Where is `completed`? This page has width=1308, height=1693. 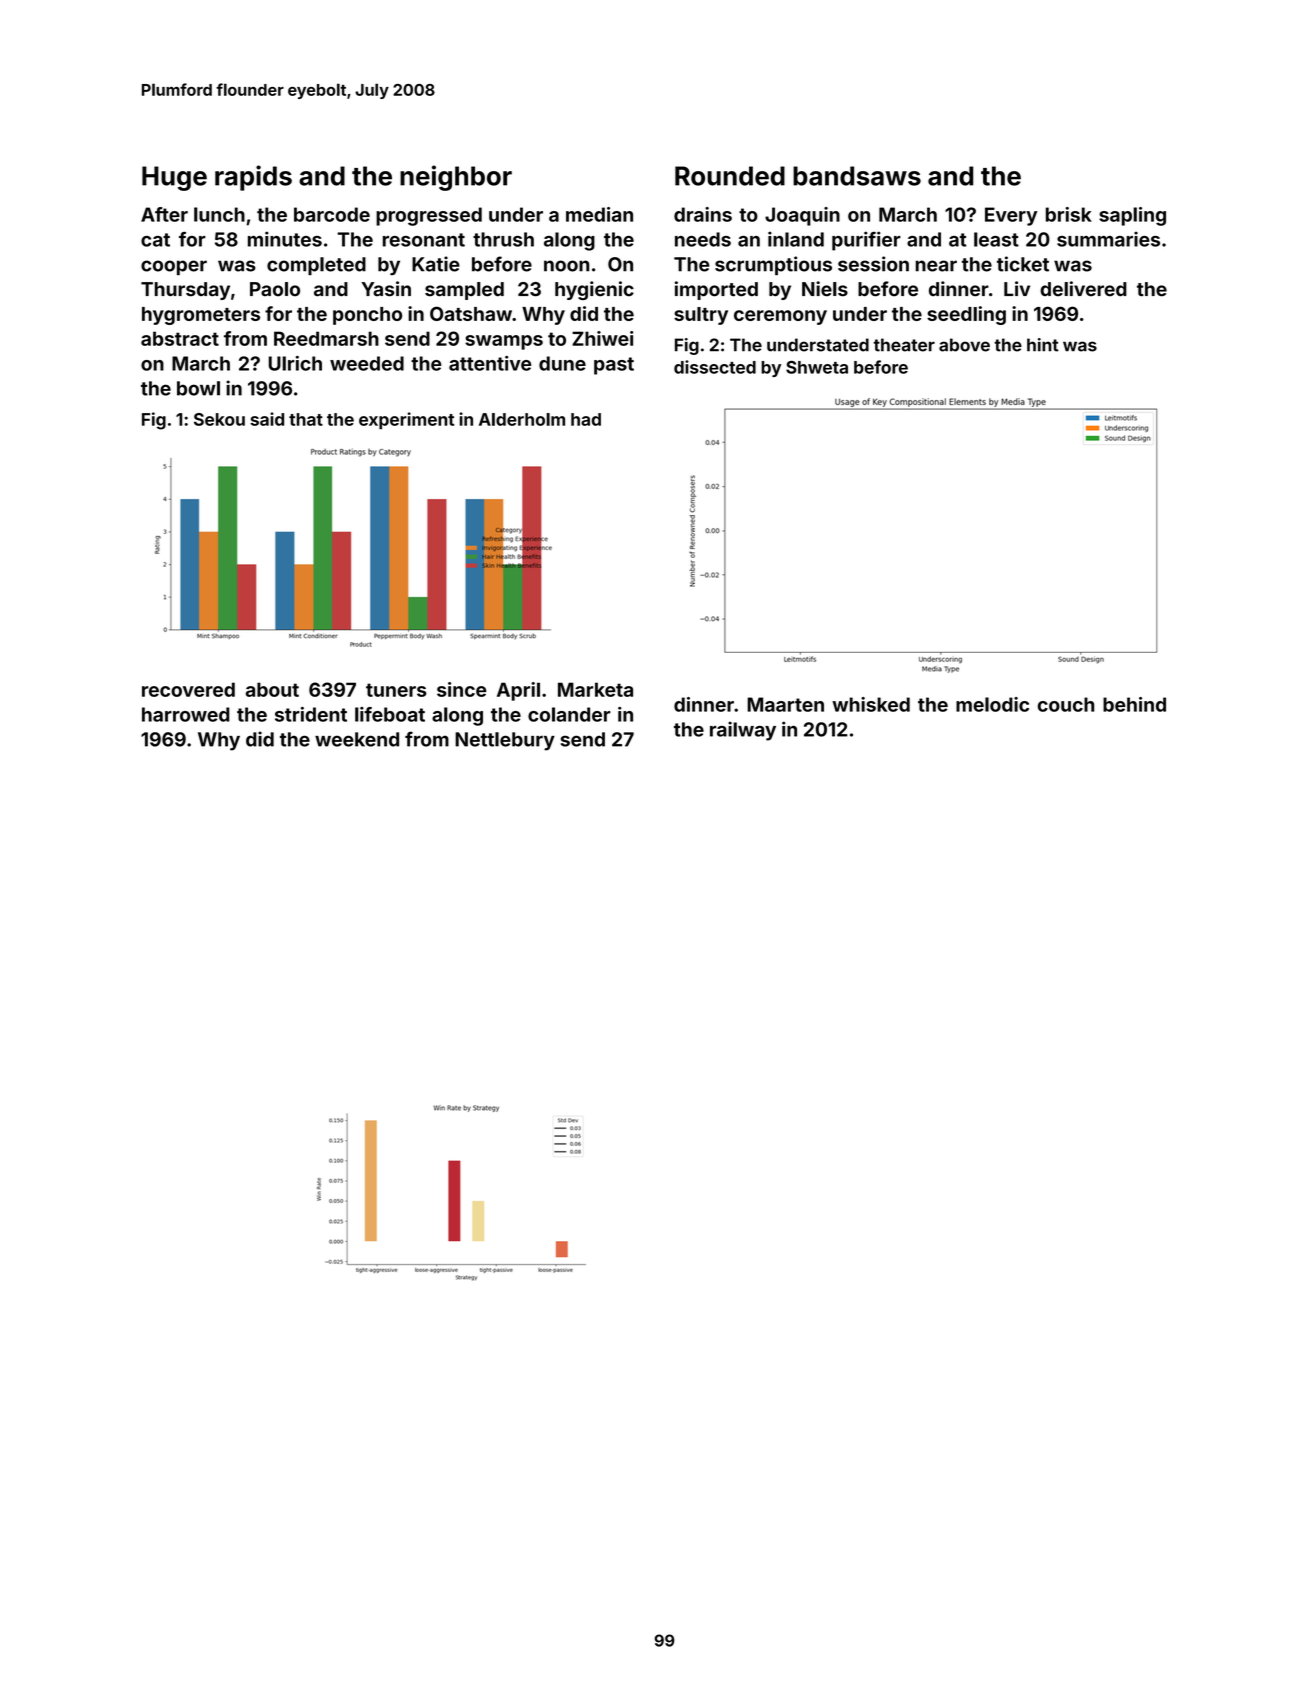 completed is located at coordinates (316, 266).
